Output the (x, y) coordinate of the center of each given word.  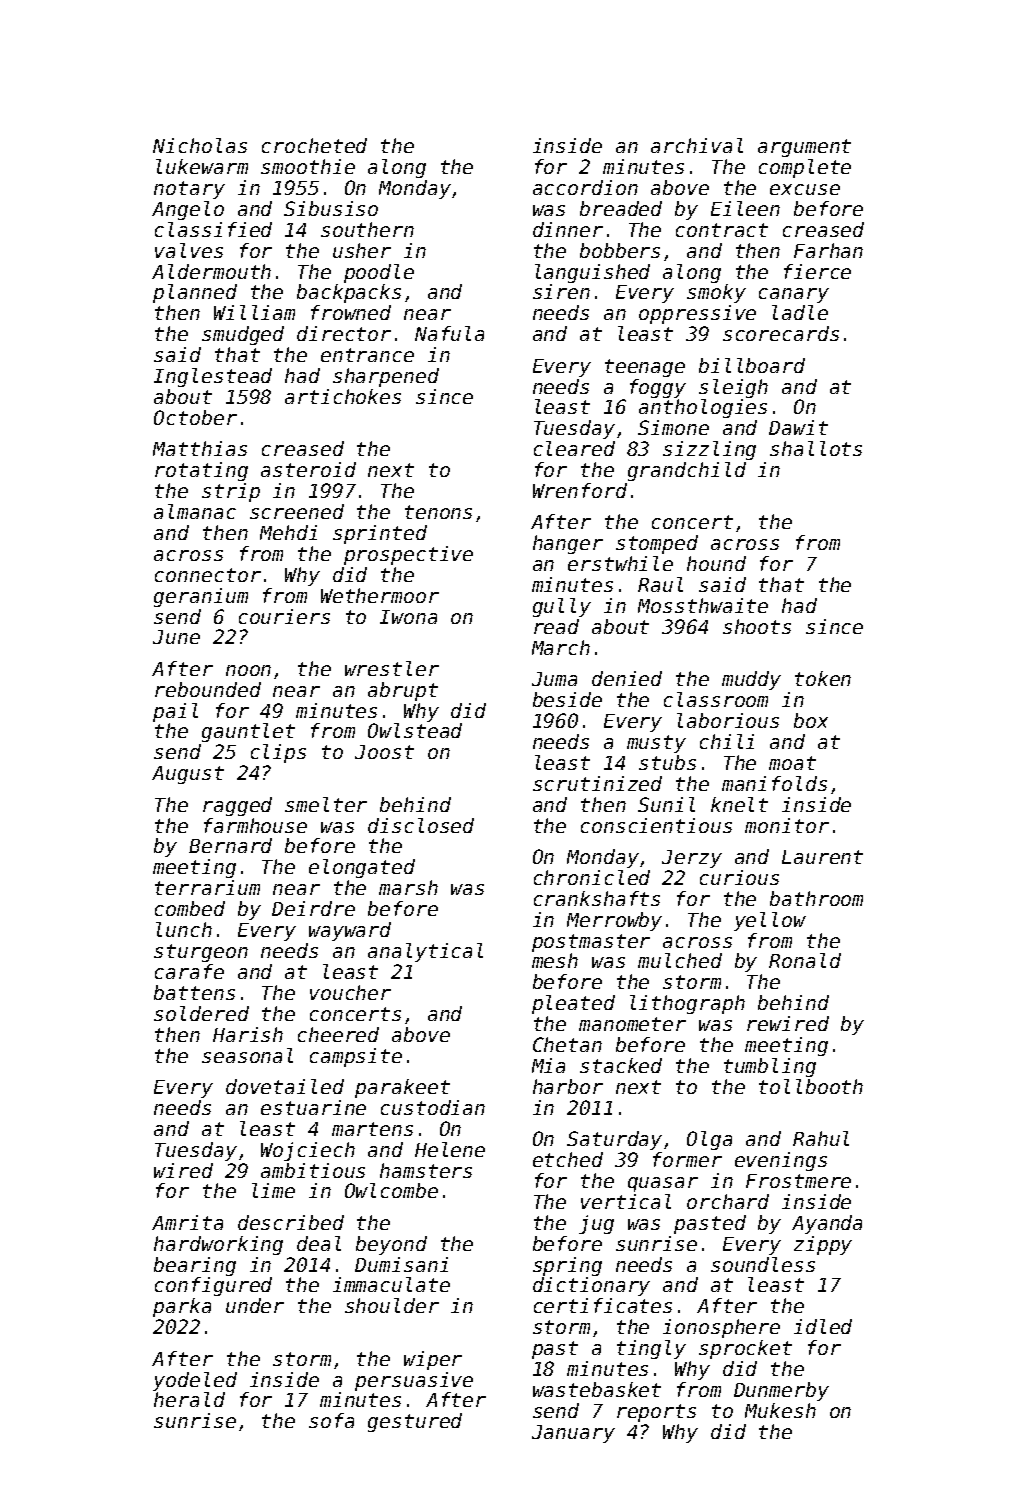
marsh (408, 887)
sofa (331, 1420)
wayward (350, 931)
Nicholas (200, 145)
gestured (415, 1422)
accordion (585, 187)
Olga (709, 1140)
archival (697, 145)
